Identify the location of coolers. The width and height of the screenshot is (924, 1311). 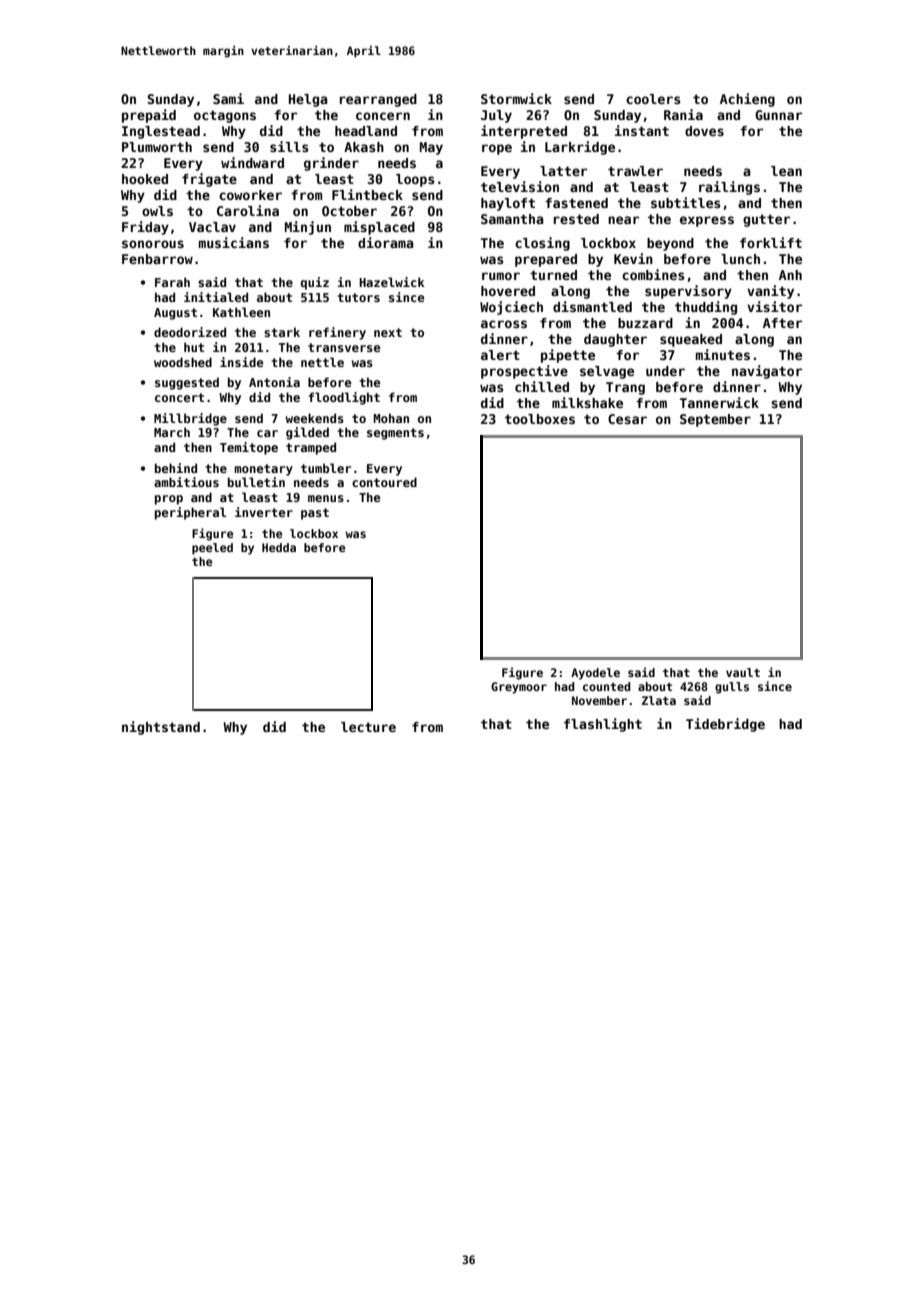
(653, 99).
